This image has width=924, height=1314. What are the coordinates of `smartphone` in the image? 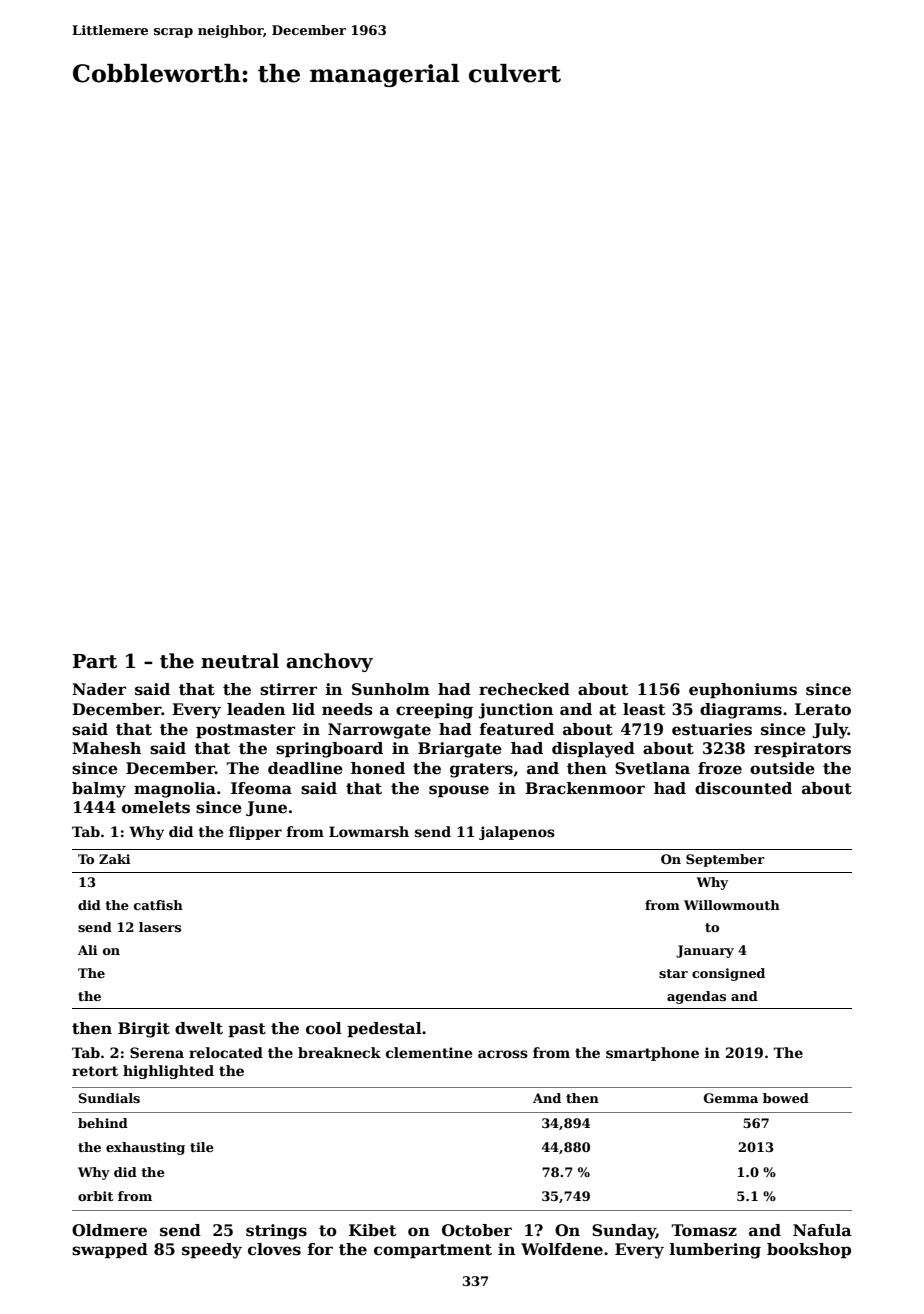 It's located at (652, 1054).
